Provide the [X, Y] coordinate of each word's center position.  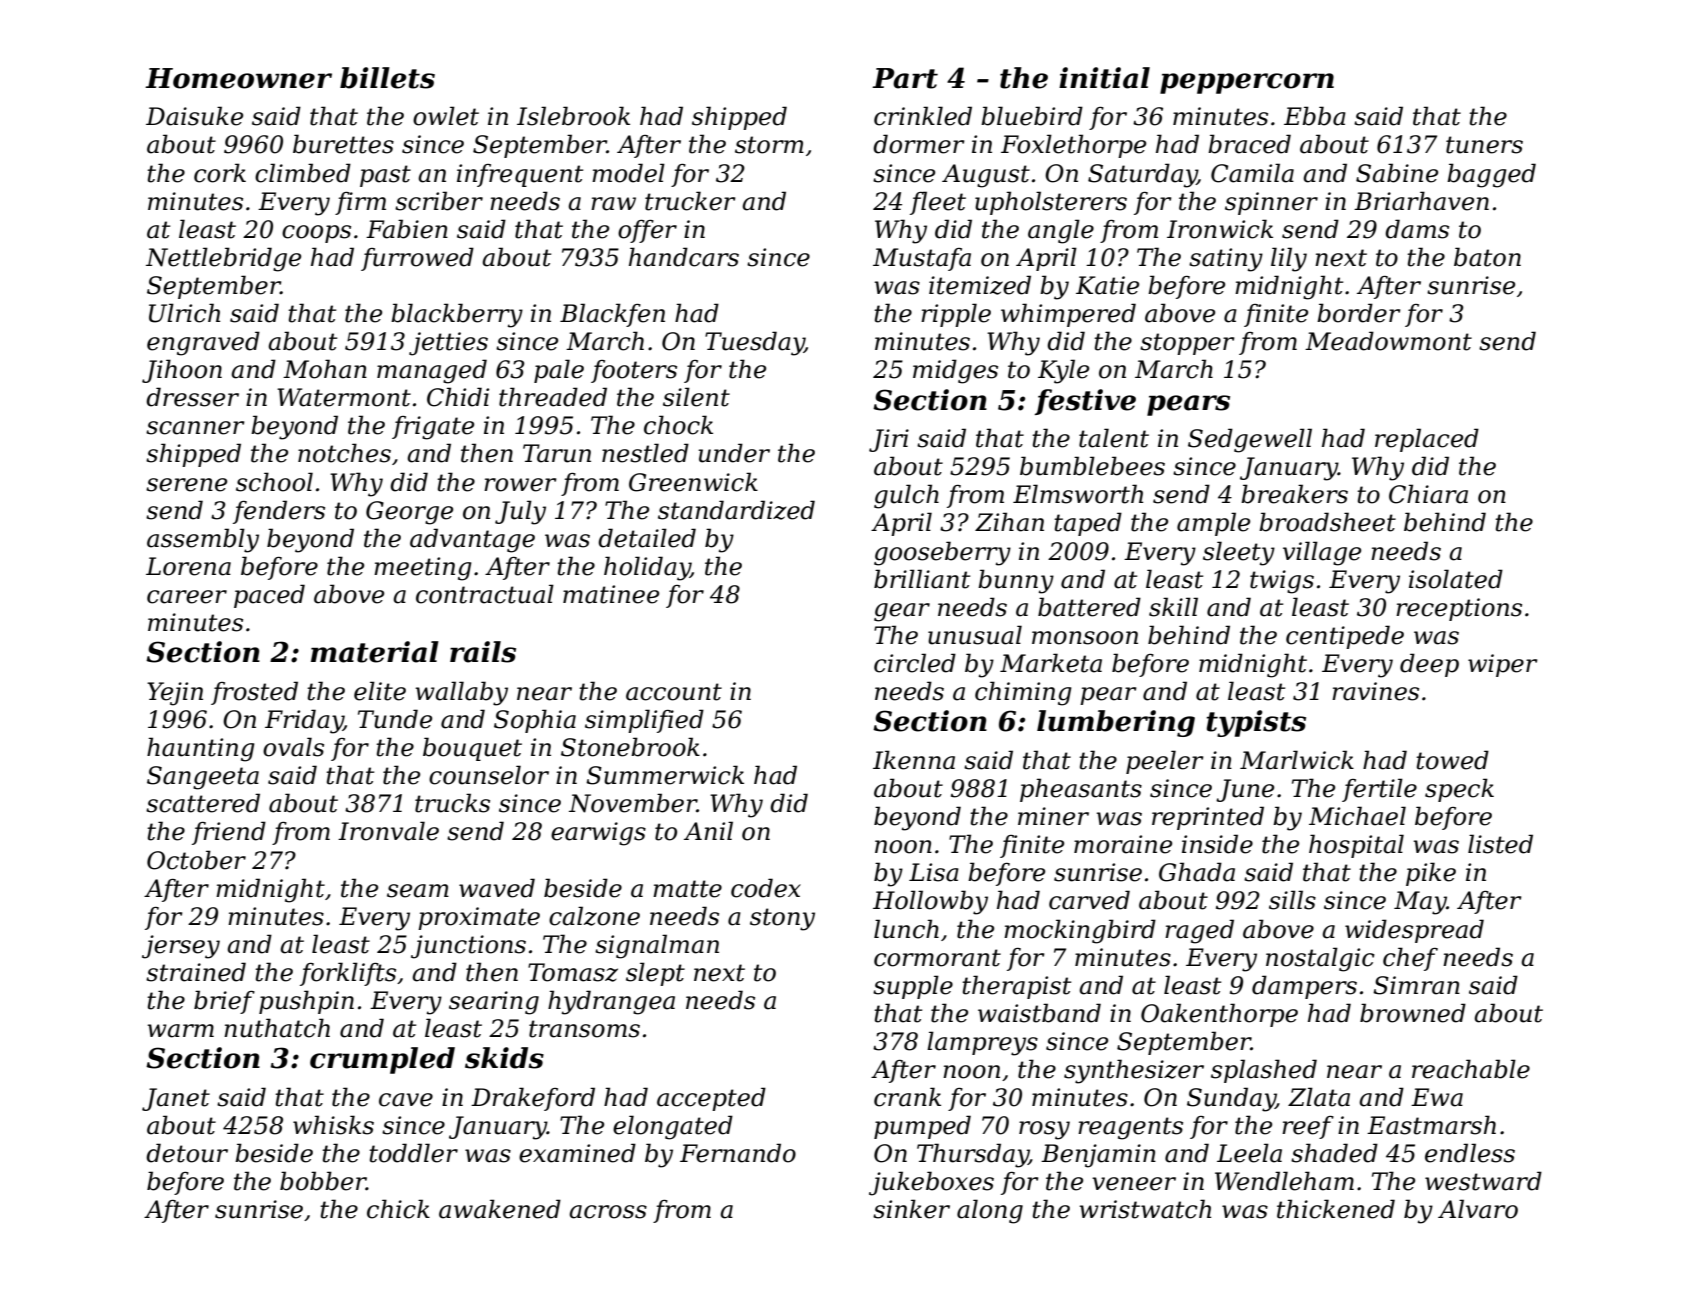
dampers [1304, 987]
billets [387, 78]
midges [955, 371]
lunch [906, 929]
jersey [181, 947]
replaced [1427, 440]
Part [905, 78]
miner [1053, 816]
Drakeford [533, 1099]
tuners [1484, 145]
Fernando [738, 1153]
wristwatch [1145, 1209]
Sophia [535, 721]
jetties [448, 344]
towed [1452, 760]
